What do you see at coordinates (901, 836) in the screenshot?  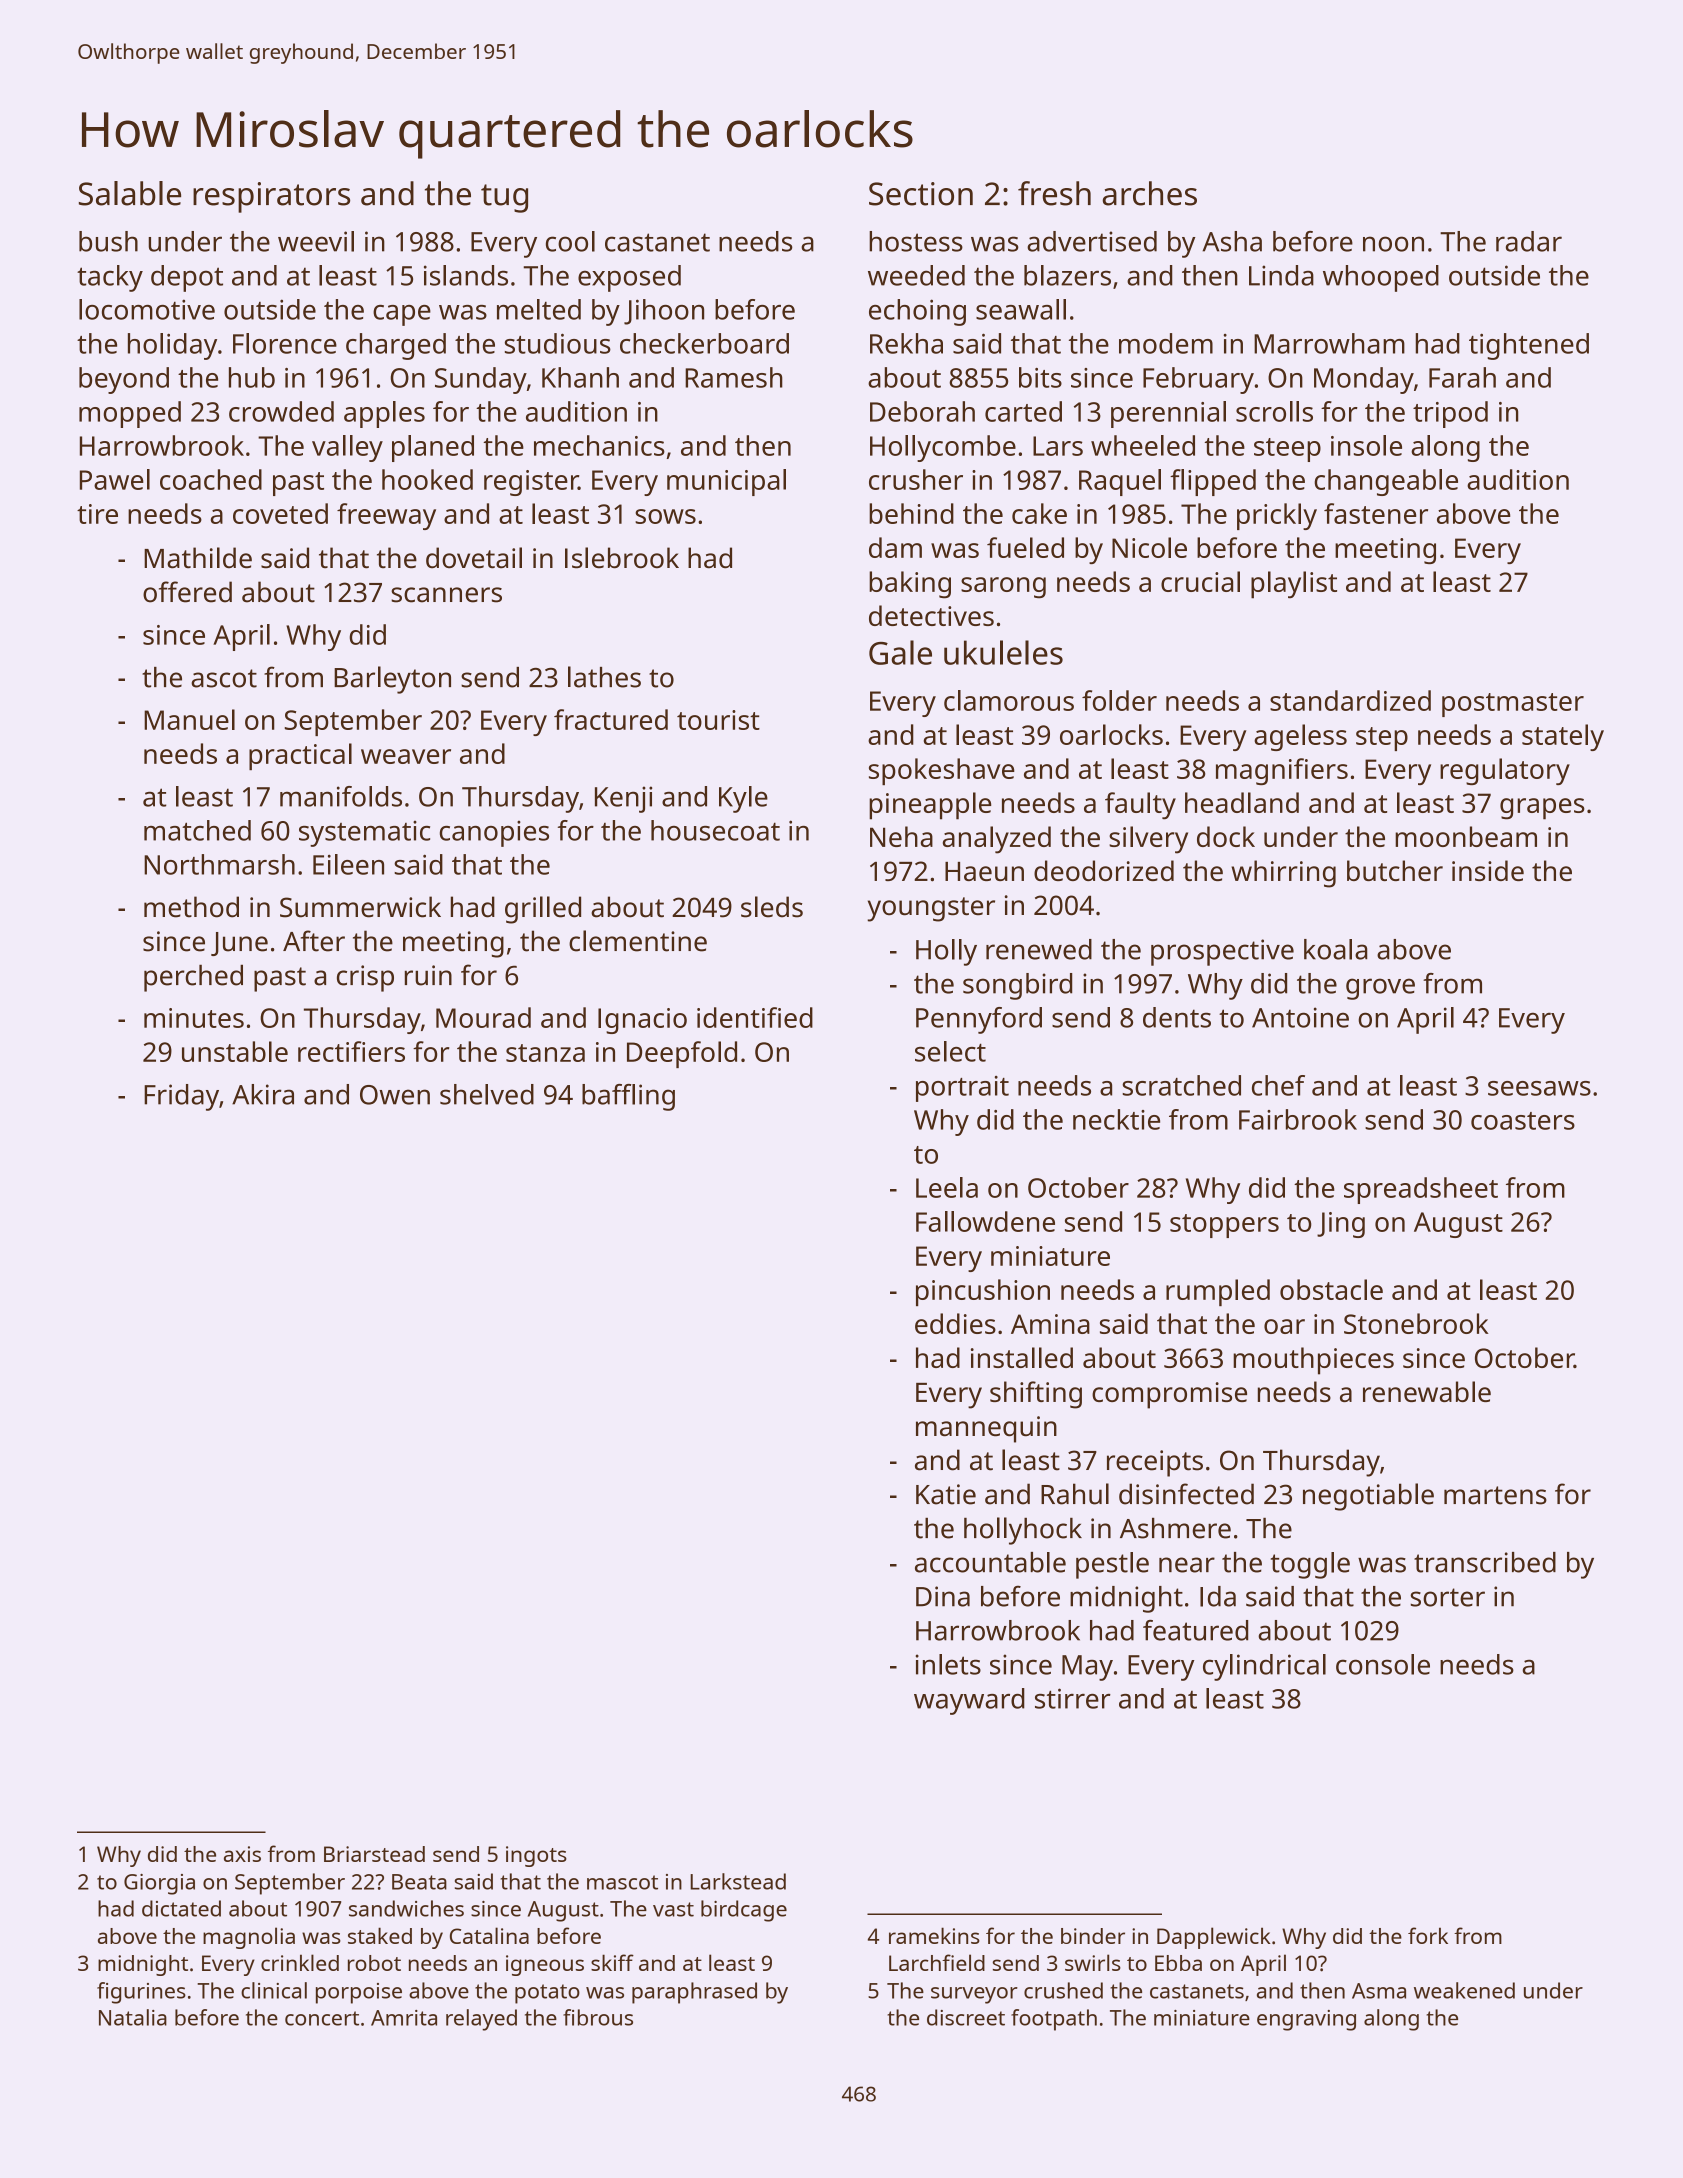 I see `Neha` at bounding box center [901, 836].
